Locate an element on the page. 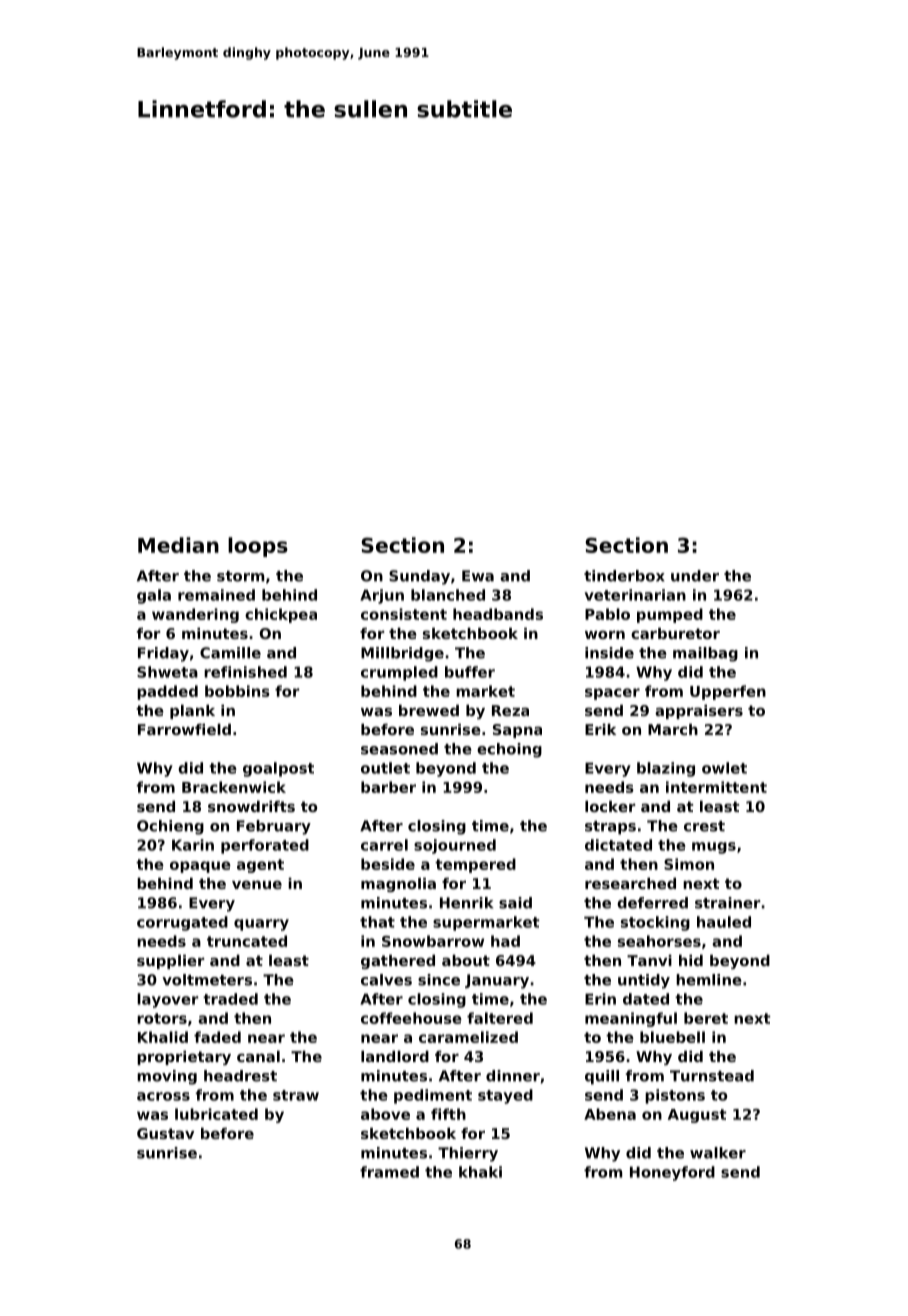 The width and height of the page is (908, 1316). supplier is located at coordinates (170, 962).
